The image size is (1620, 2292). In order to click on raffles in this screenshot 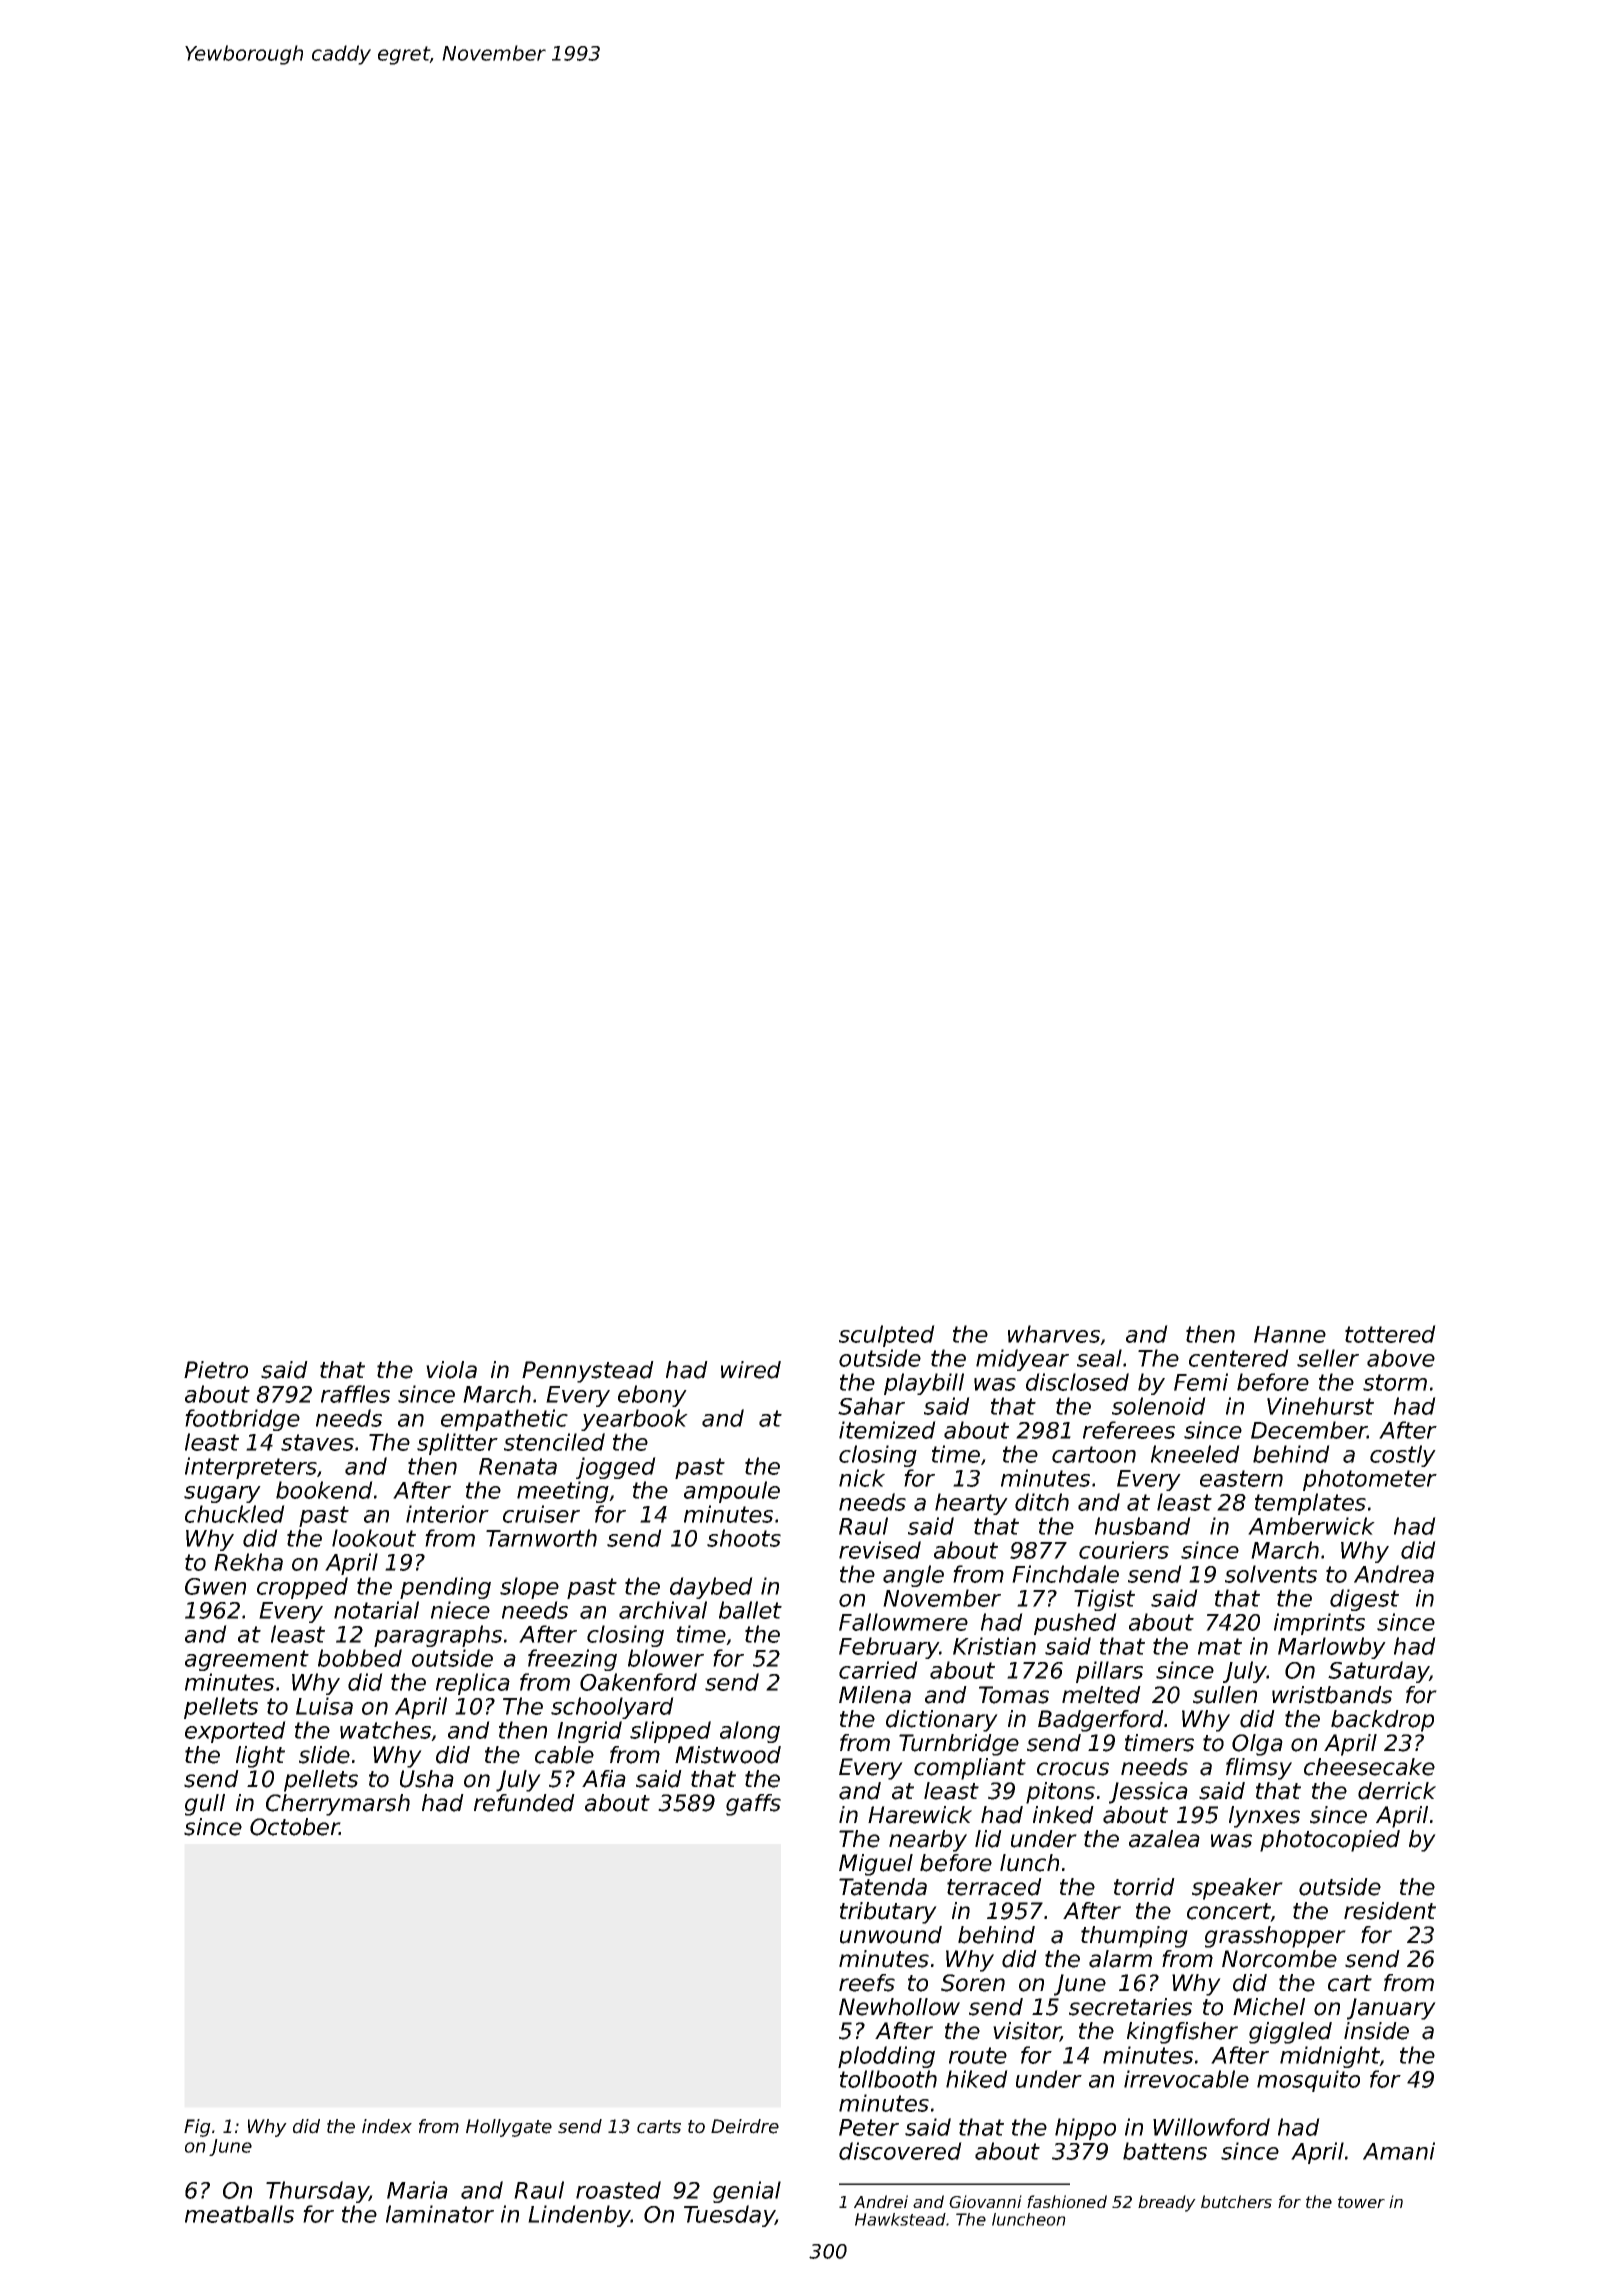, I will do `click(355, 1394)`.
